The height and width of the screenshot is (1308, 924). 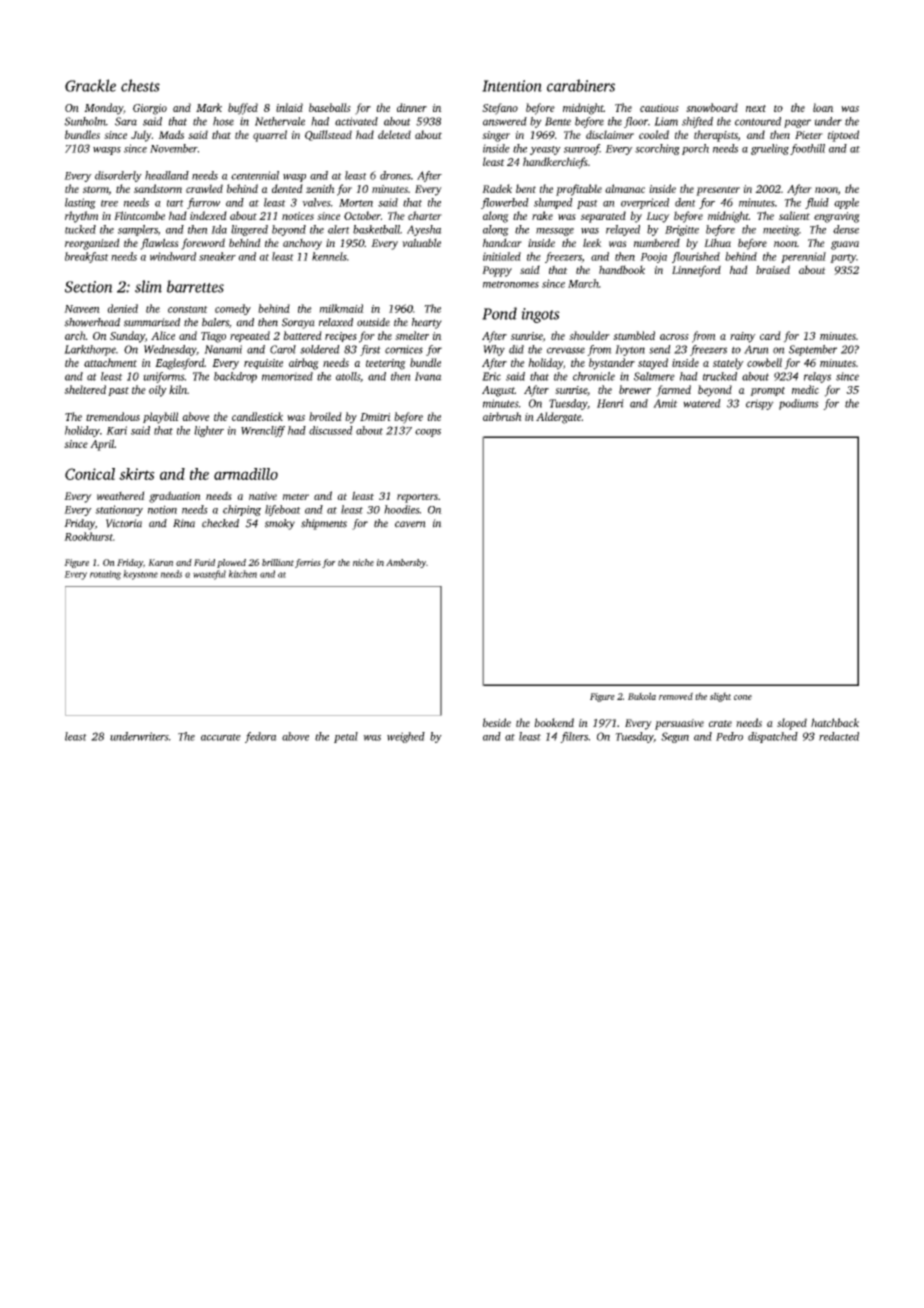 What do you see at coordinates (718, 191) in the screenshot?
I see `presenter` at bounding box center [718, 191].
